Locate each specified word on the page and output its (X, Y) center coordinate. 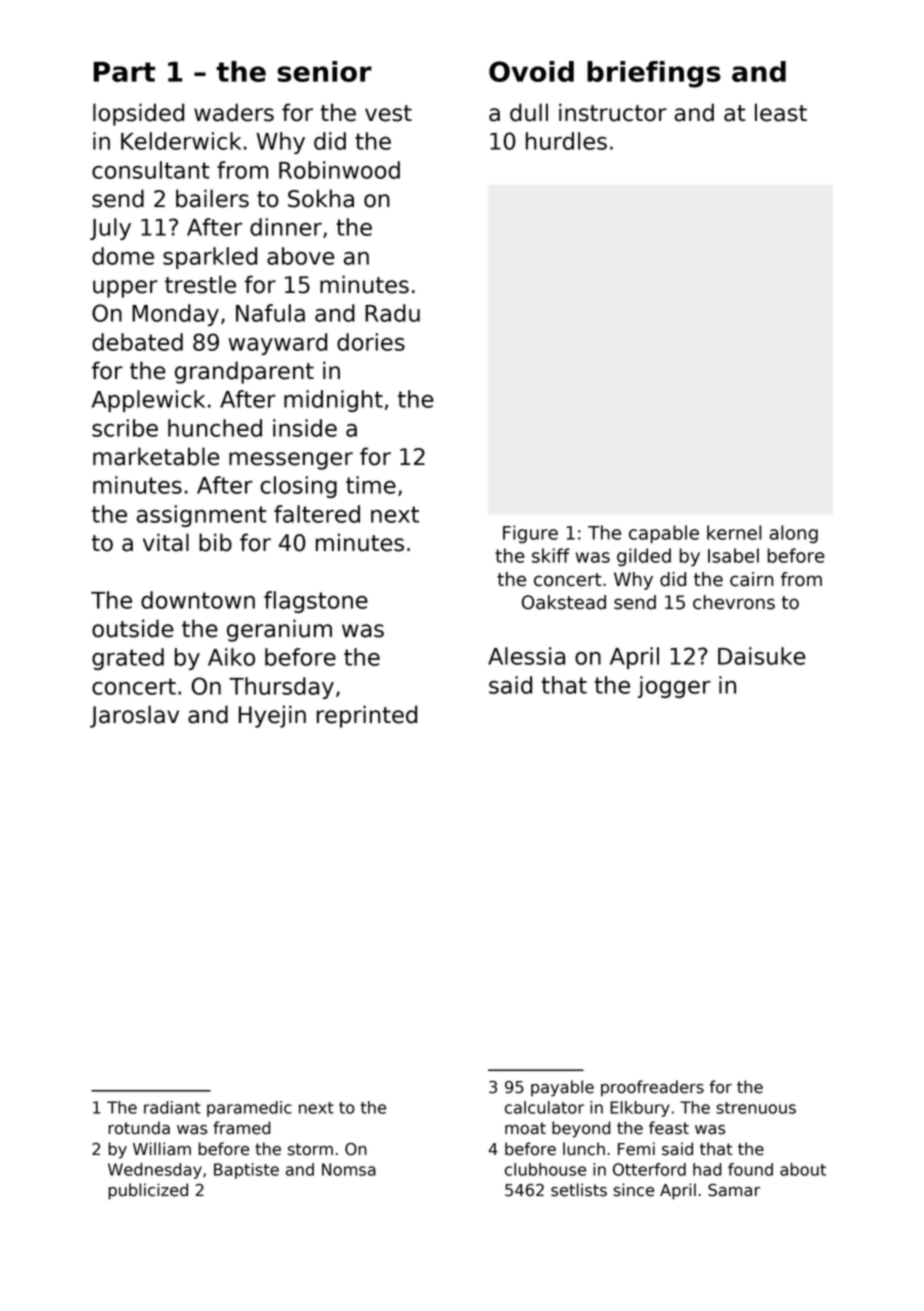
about (803, 1169)
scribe (125, 428)
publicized (148, 1191)
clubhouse (545, 1169)
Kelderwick (181, 141)
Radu (392, 313)
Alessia (526, 656)
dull (529, 112)
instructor (613, 112)
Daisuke (761, 656)
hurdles (566, 141)
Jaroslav (134, 716)
